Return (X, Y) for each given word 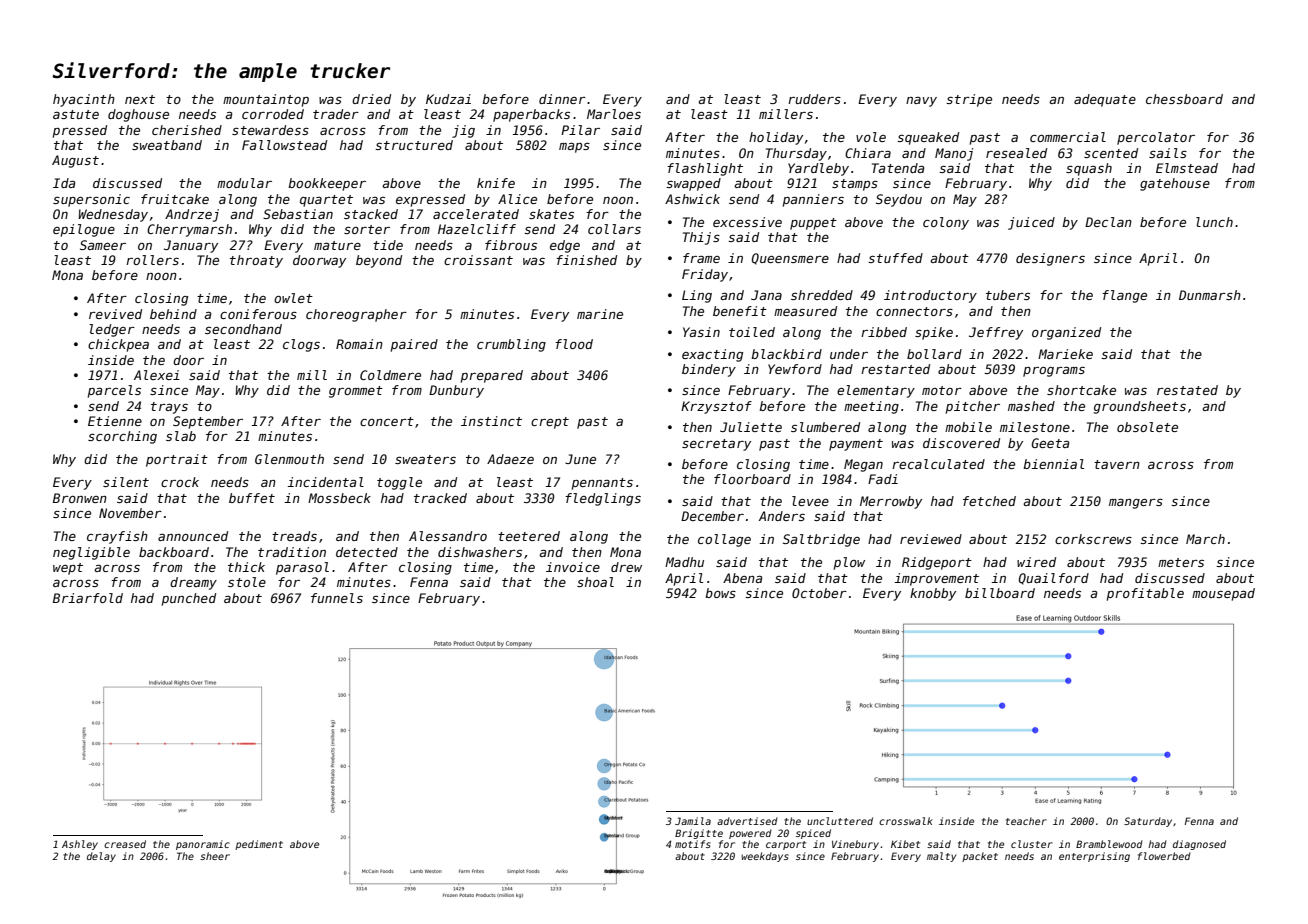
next (140, 99)
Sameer (103, 245)
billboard (1000, 593)
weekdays (765, 857)
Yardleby (818, 169)
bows (720, 593)
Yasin (701, 332)
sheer (215, 856)
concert (387, 421)
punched (189, 599)
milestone (1035, 427)
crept (550, 423)
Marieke (1065, 354)
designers (1050, 259)
